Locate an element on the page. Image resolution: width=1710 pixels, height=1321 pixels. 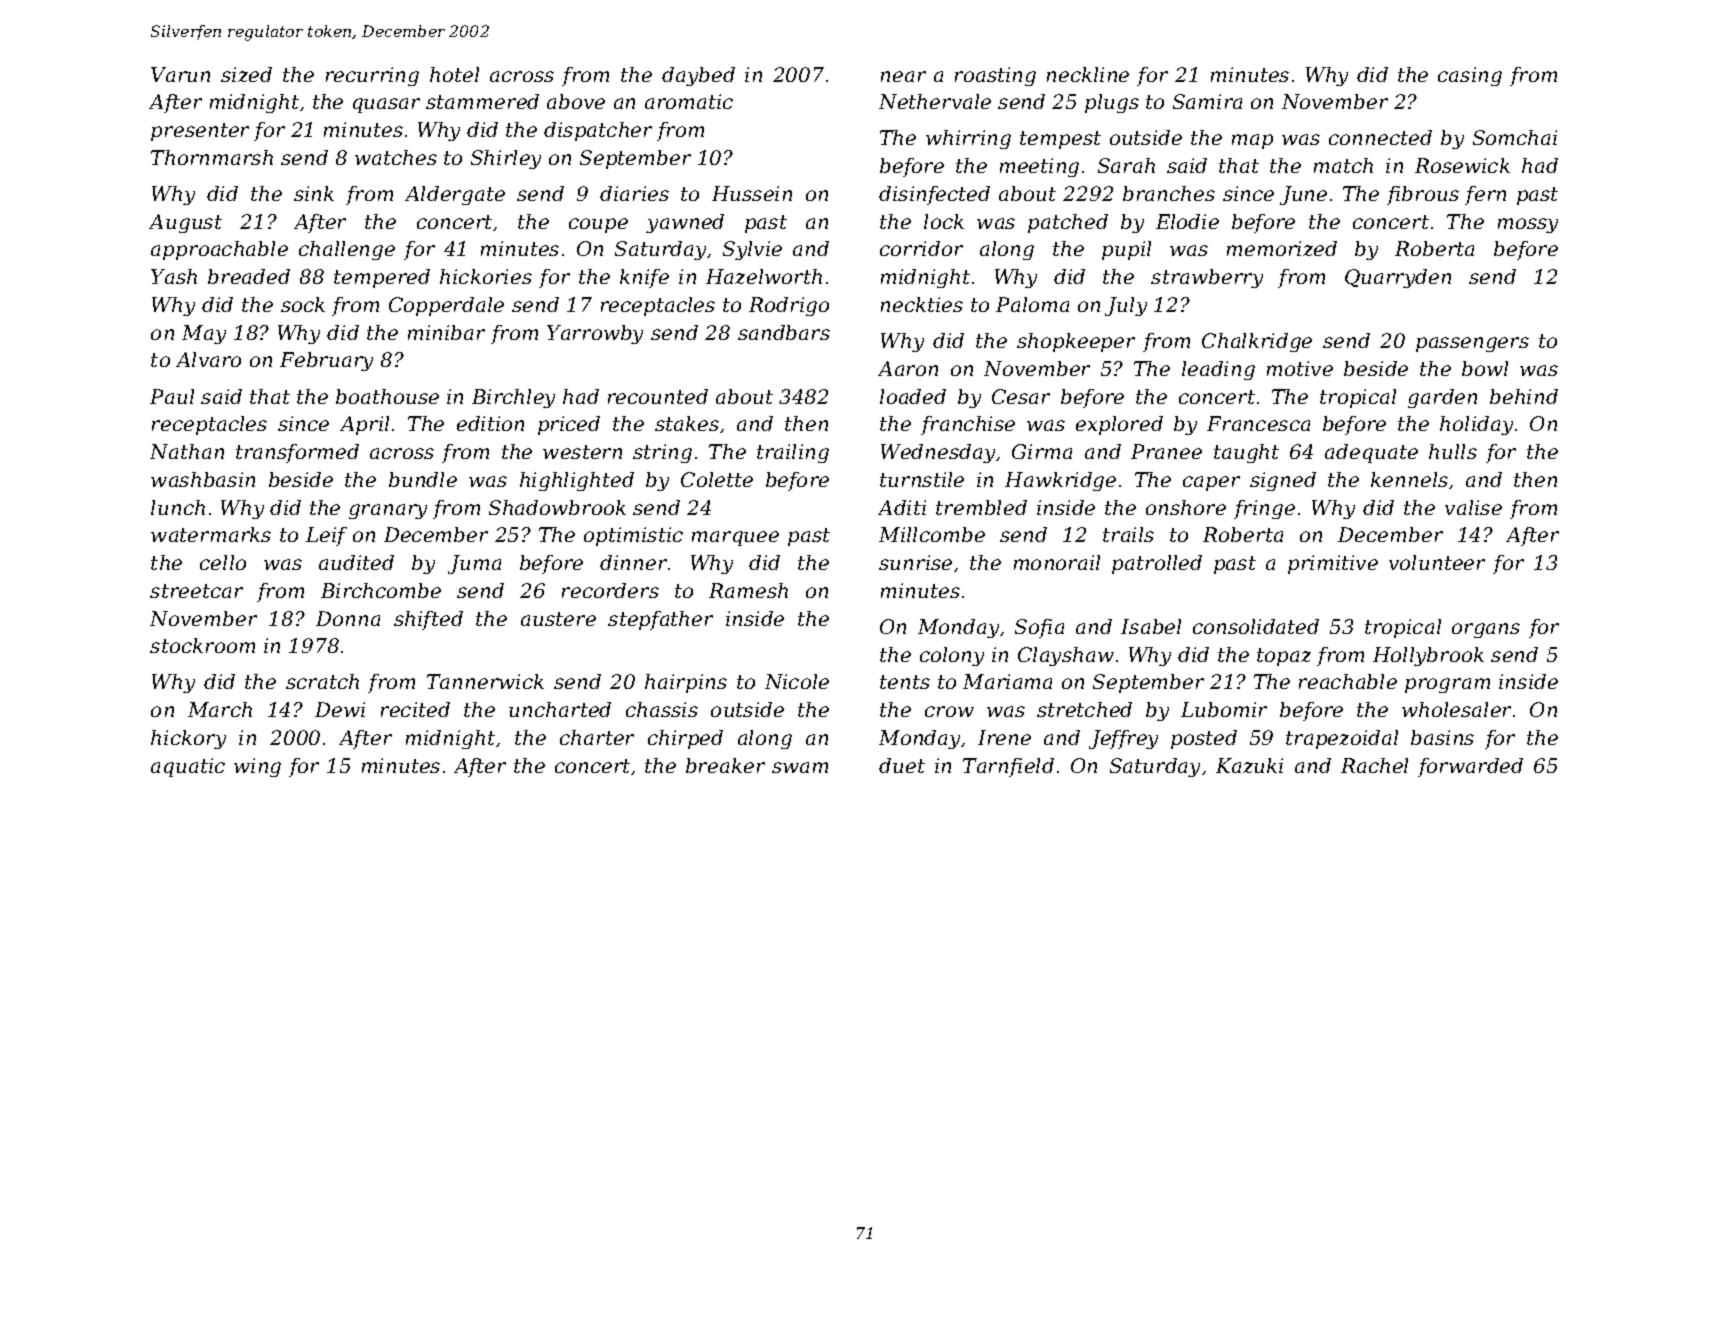
aquatic is located at coordinates (188, 767).
